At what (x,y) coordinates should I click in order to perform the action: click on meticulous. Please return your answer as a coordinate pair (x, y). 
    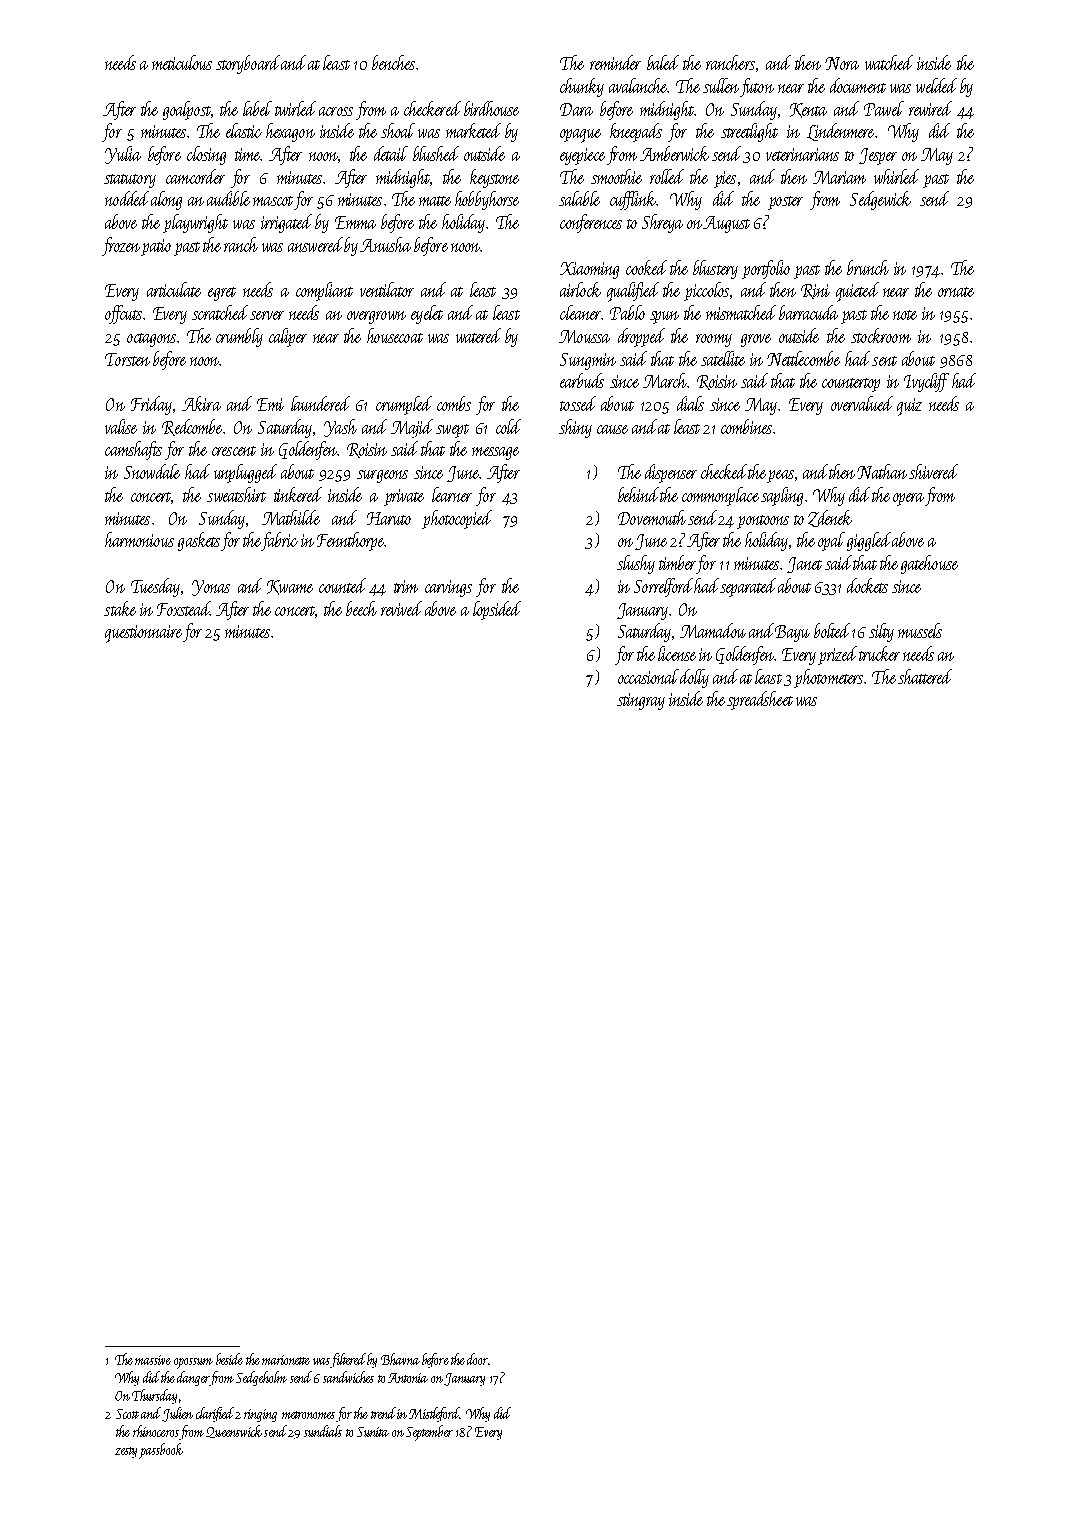
    Looking at the image, I should click on (182, 62).
